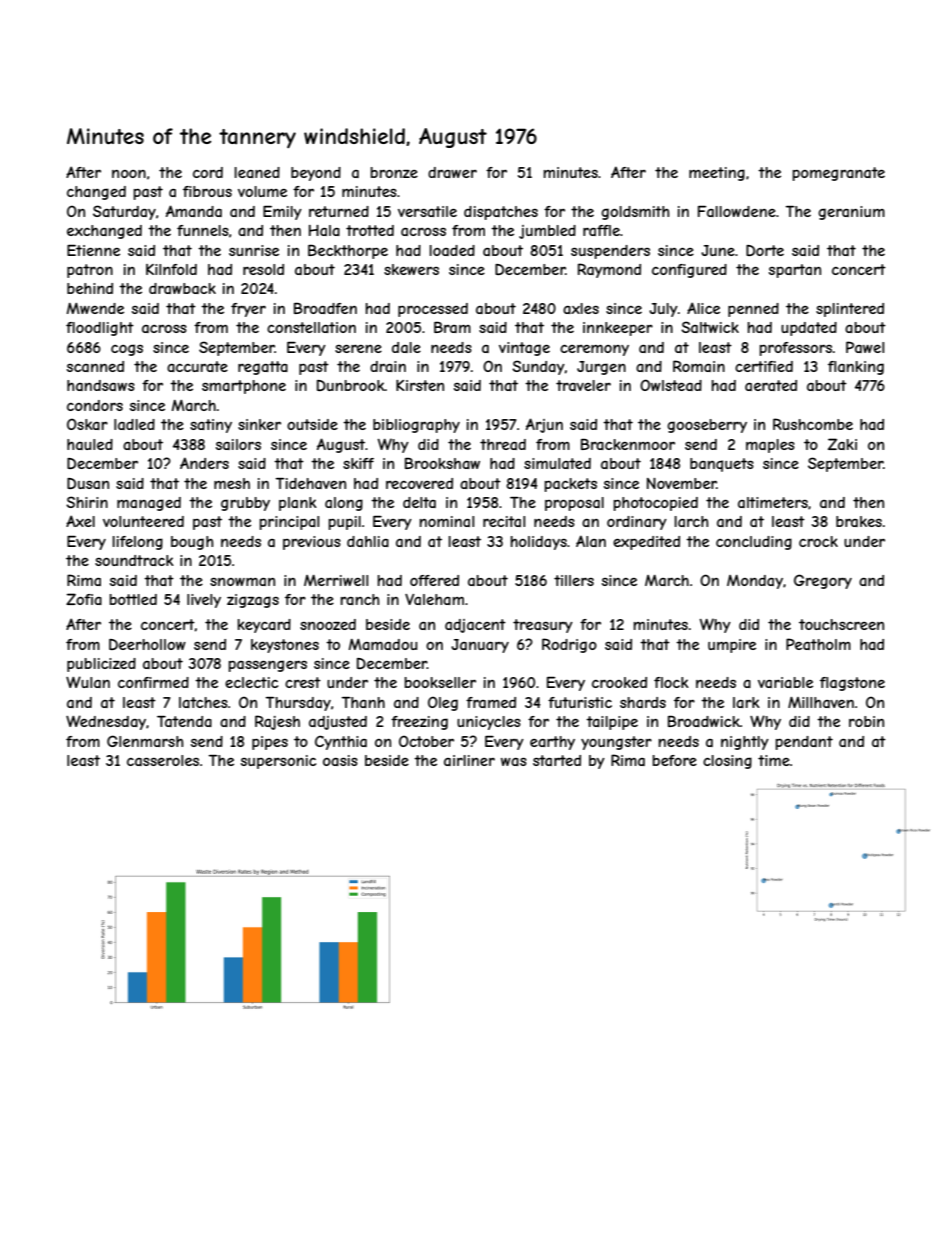 The width and height of the screenshot is (952, 1233). What do you see at coordinates (637, 523) in the screenshot?
I see `ordinary` at bounding box center [637, 523].
